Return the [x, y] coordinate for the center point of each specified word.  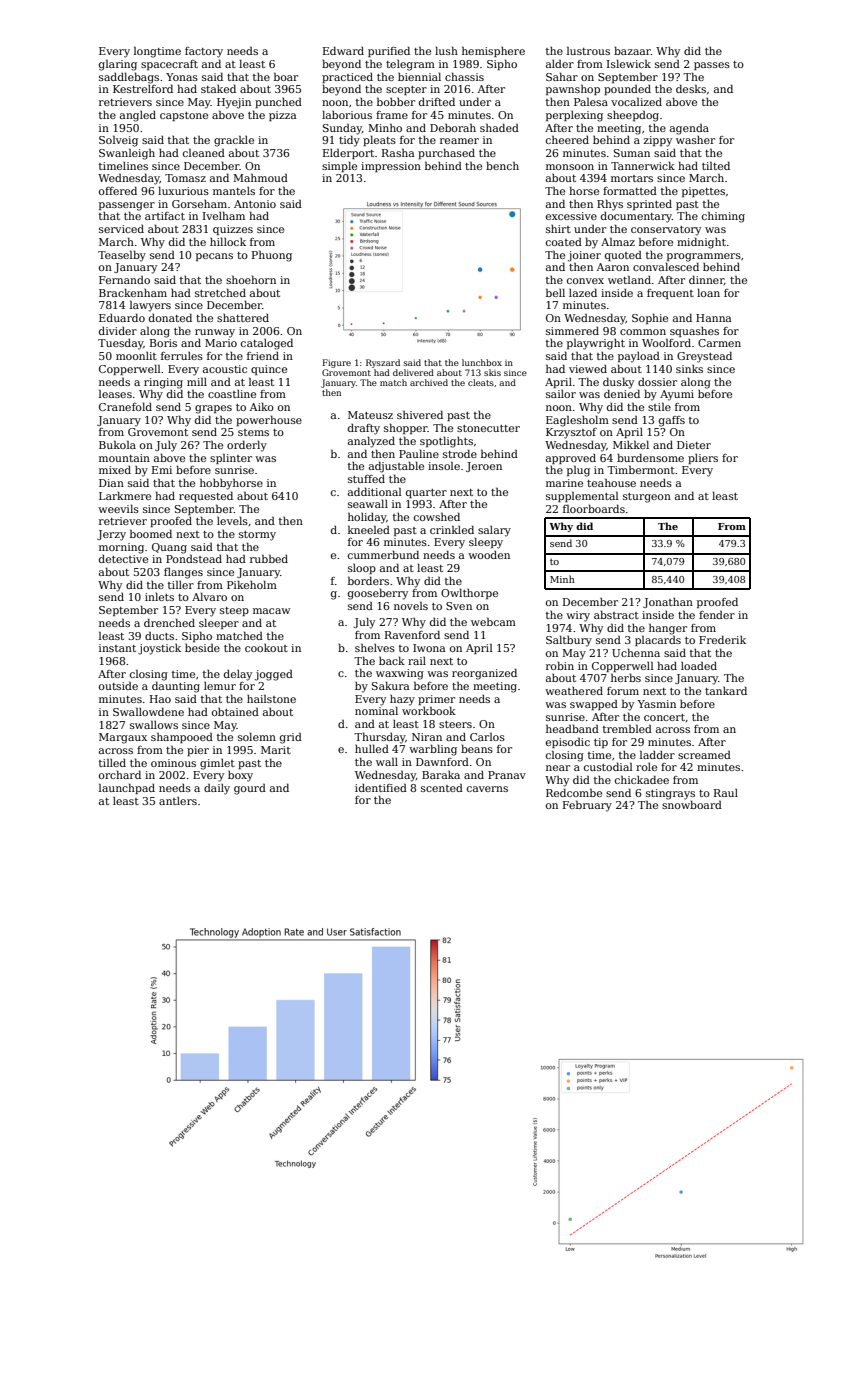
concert [664, 717]
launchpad [127, 788]
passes [712, 66]
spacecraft [169, 65]
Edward [343, 50]
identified [381, 787]
